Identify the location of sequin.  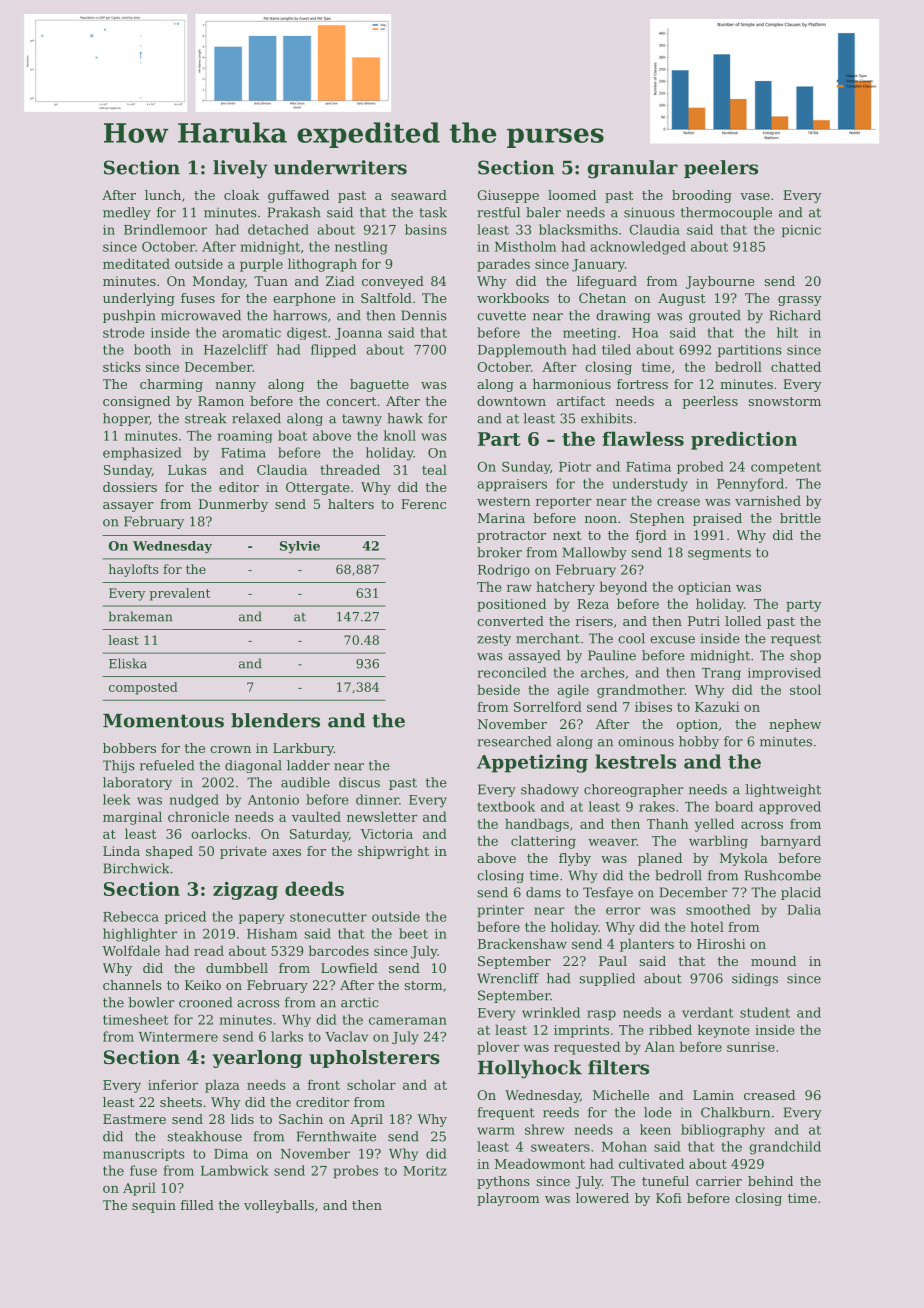
(154, 1206).
